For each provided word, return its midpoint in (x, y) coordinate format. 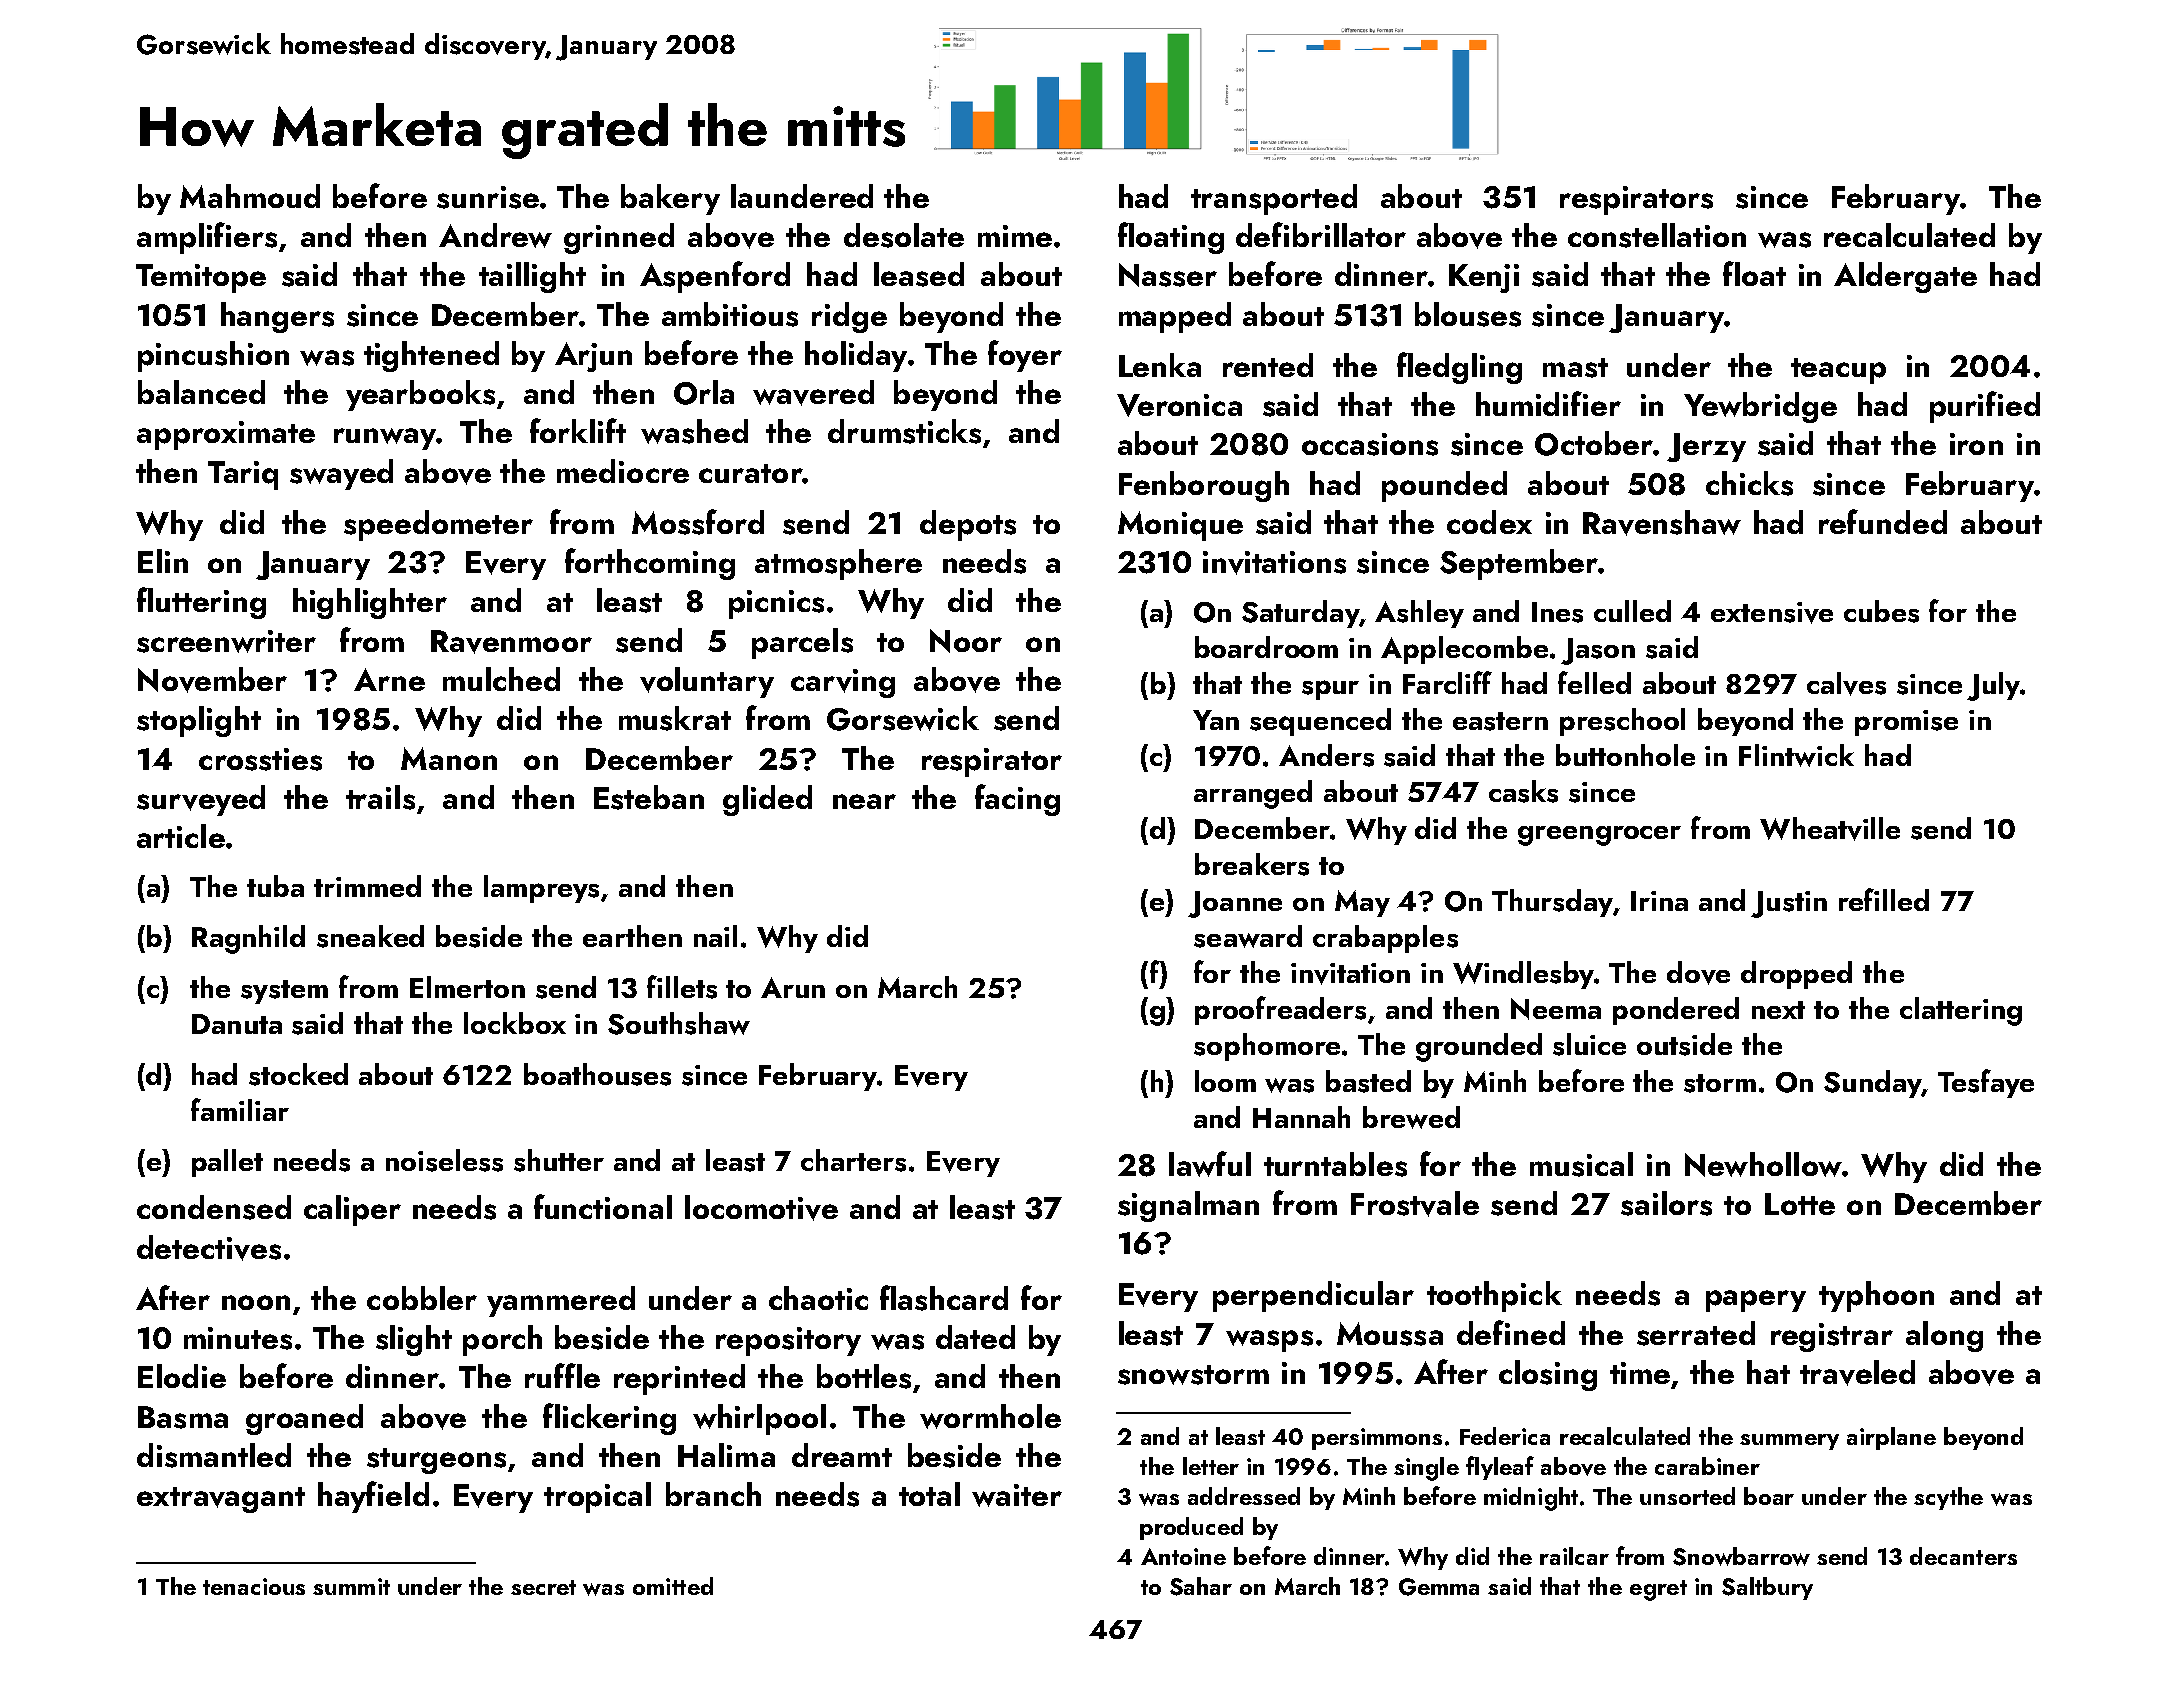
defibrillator (1321, 234)
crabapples (1385, 939)
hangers (277, 317)
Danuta (237, 1024)
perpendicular (1313, 1296)
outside (1684, 1044)
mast (1575, 368)
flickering (609, 1419)
